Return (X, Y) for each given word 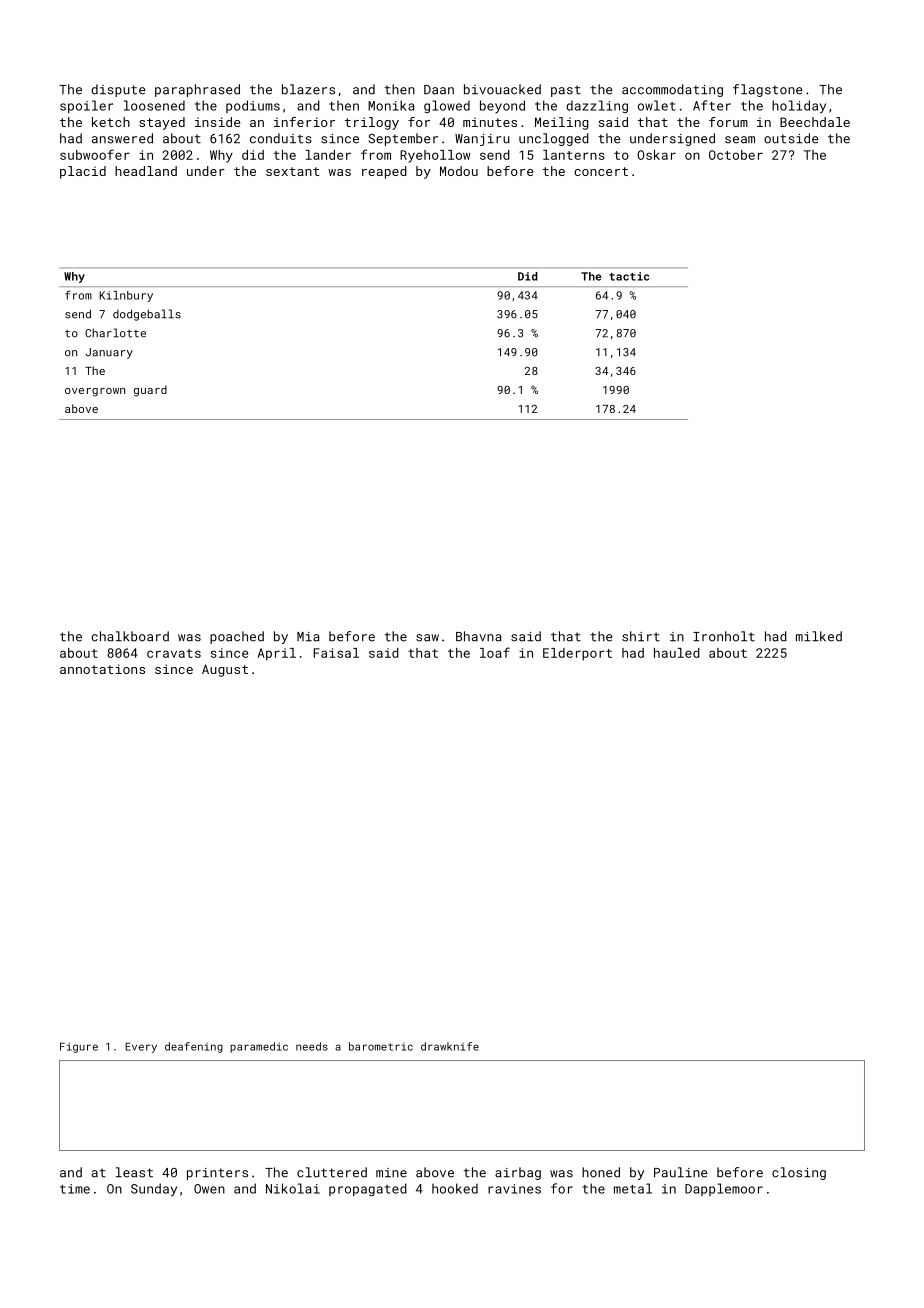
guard (150, 391)
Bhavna (479, 636)
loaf (495, 652)
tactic (629, 276)
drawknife (450, 1046)
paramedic (259, 1047)
